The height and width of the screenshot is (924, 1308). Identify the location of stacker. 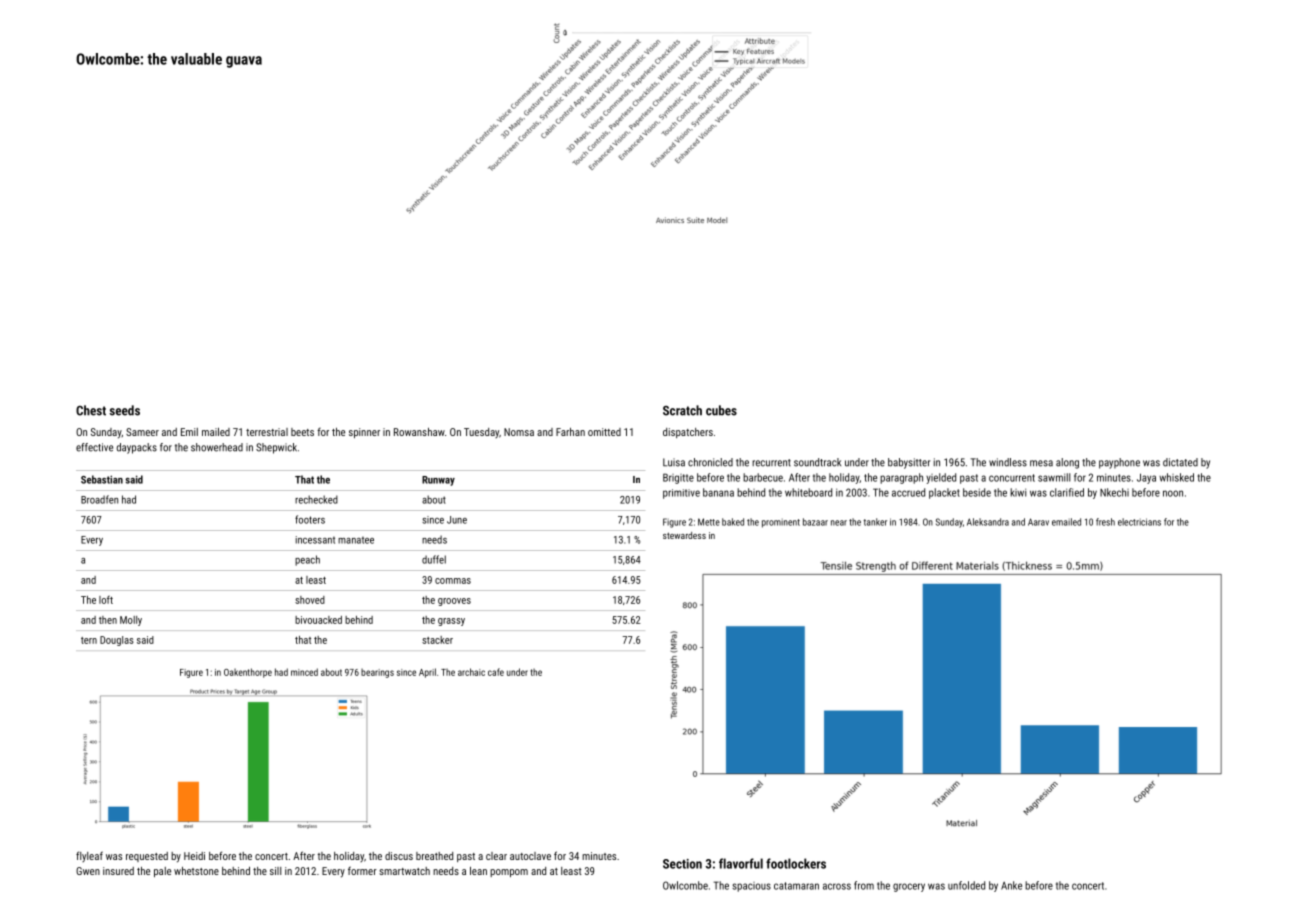
(437, 640).
